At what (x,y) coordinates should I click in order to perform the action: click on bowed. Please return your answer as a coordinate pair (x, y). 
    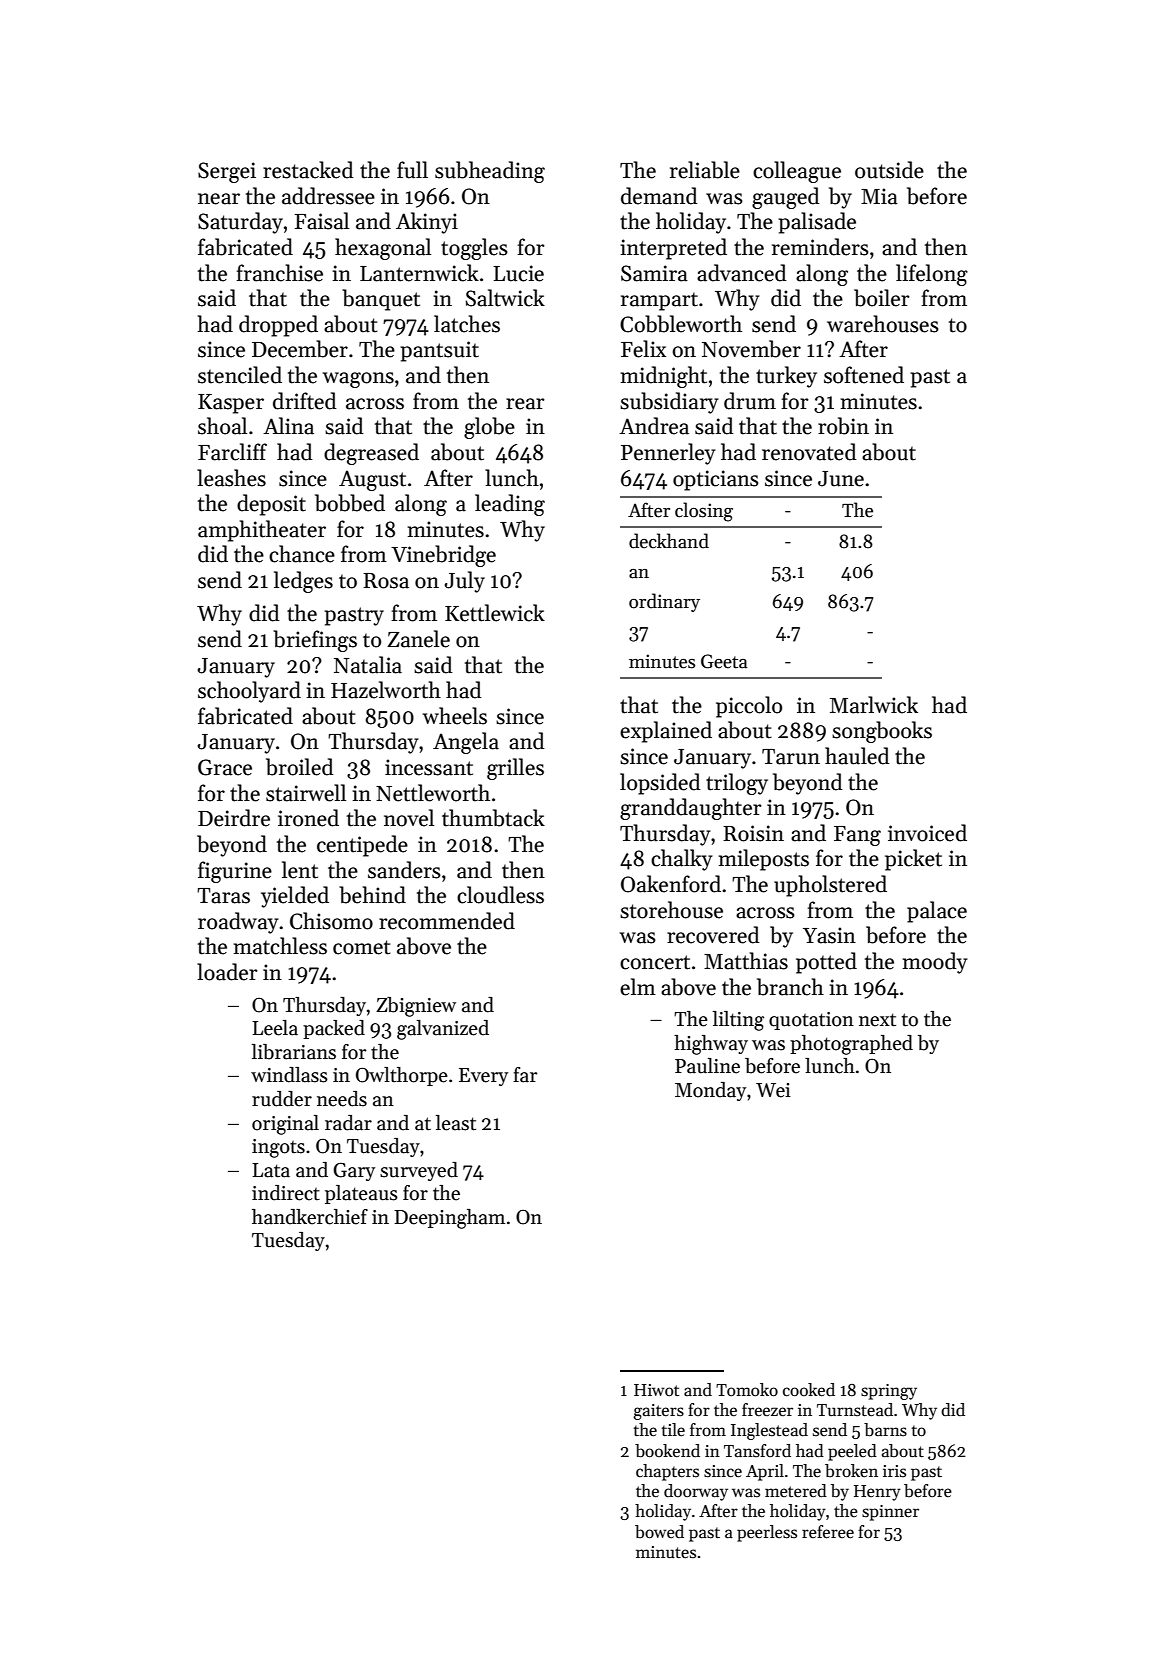
    Looking at the image, I should click on (659, 1532).
